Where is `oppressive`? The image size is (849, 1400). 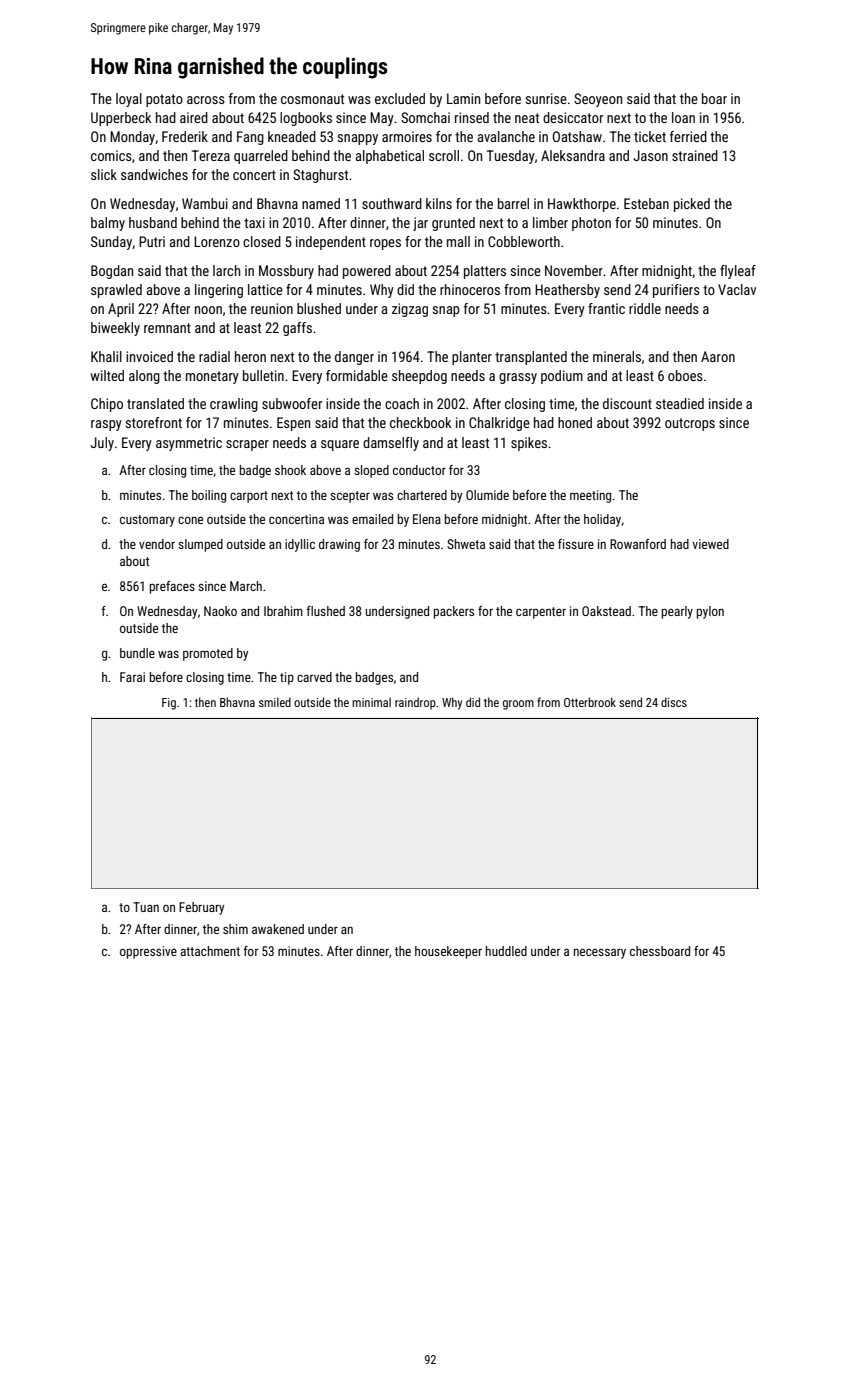 oppressive is located at coordinates (148, 952).
